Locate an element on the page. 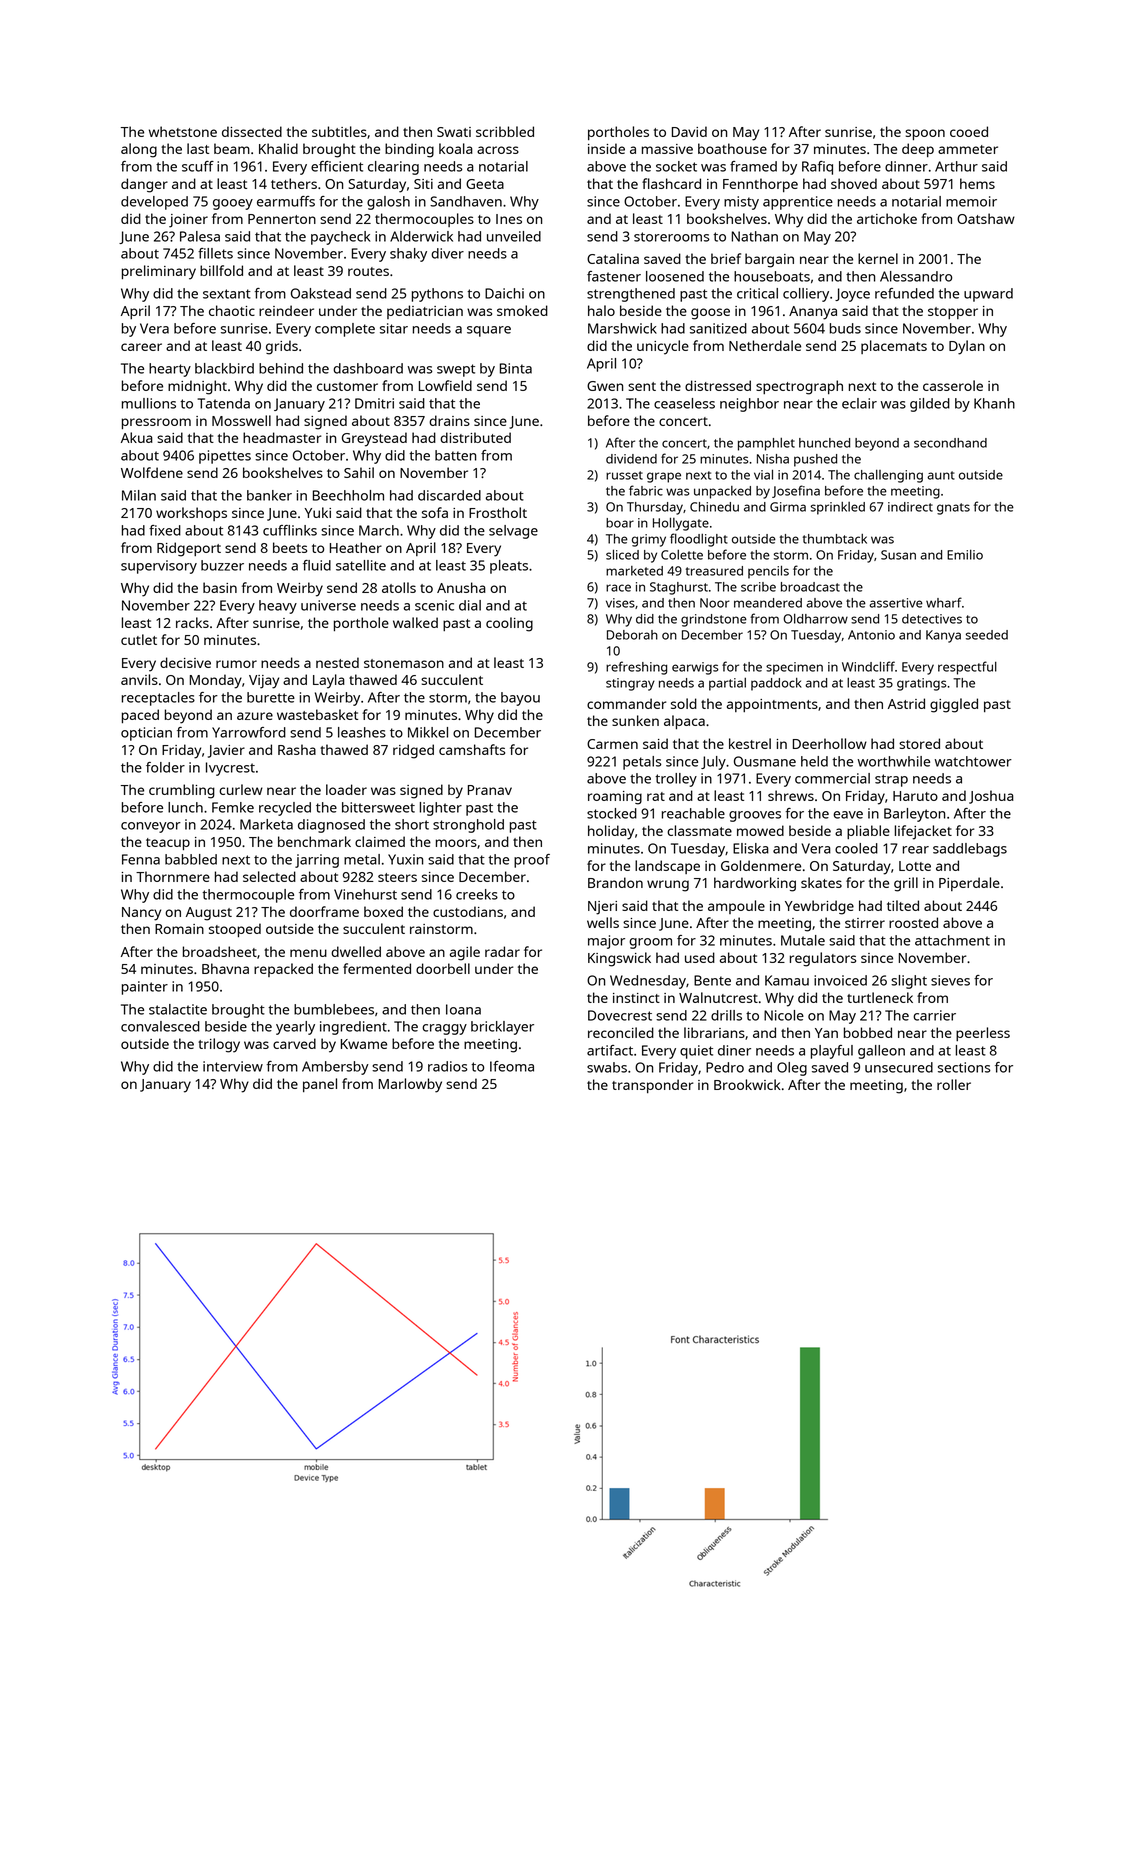  interview is located at coordinates (233, 1066).
